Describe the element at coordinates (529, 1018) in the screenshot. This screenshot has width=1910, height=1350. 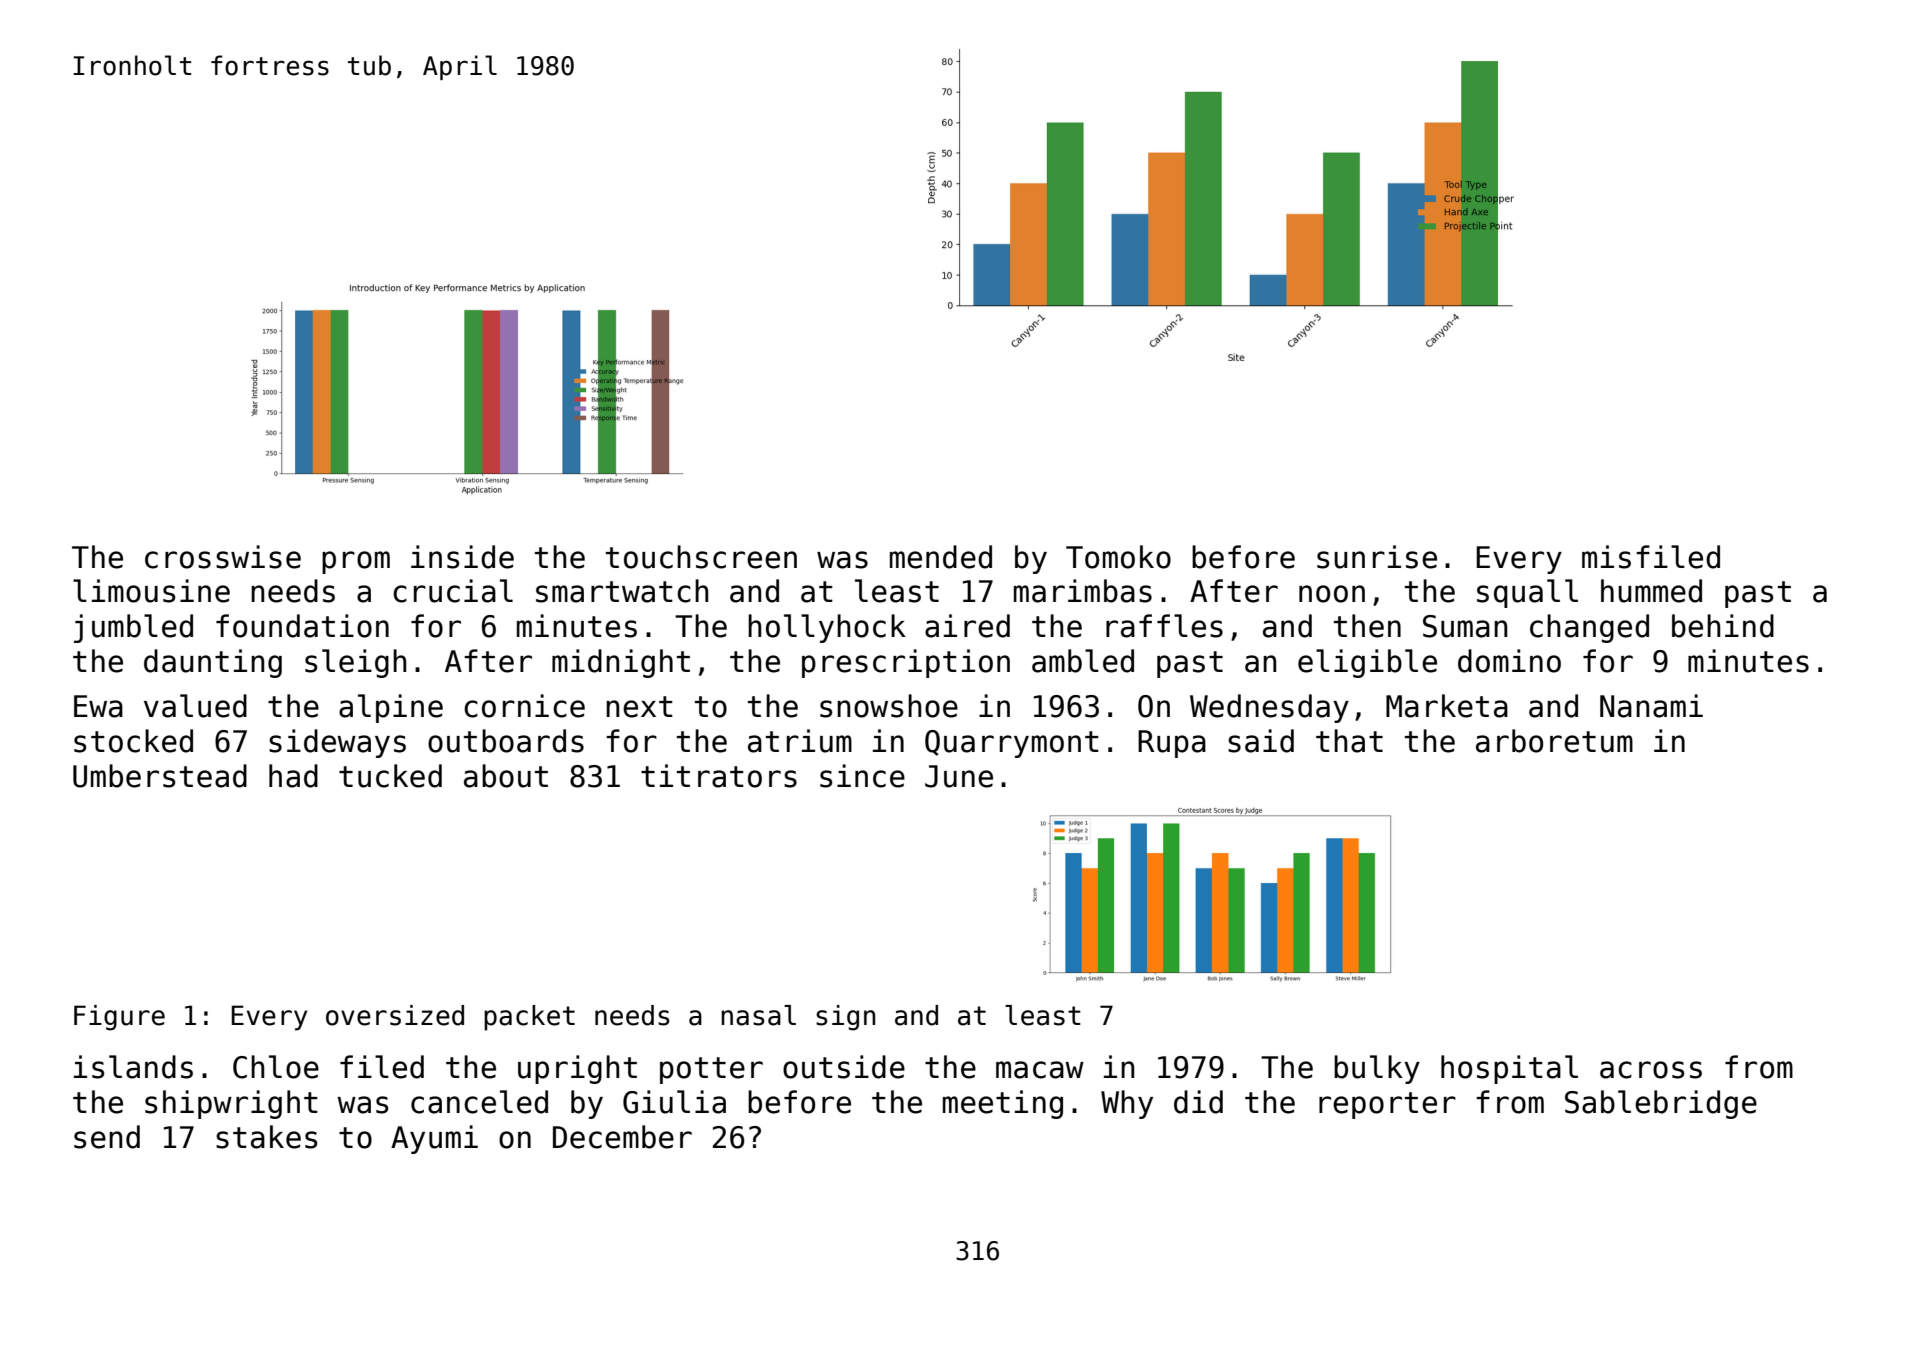
I see `packet` at that location.
